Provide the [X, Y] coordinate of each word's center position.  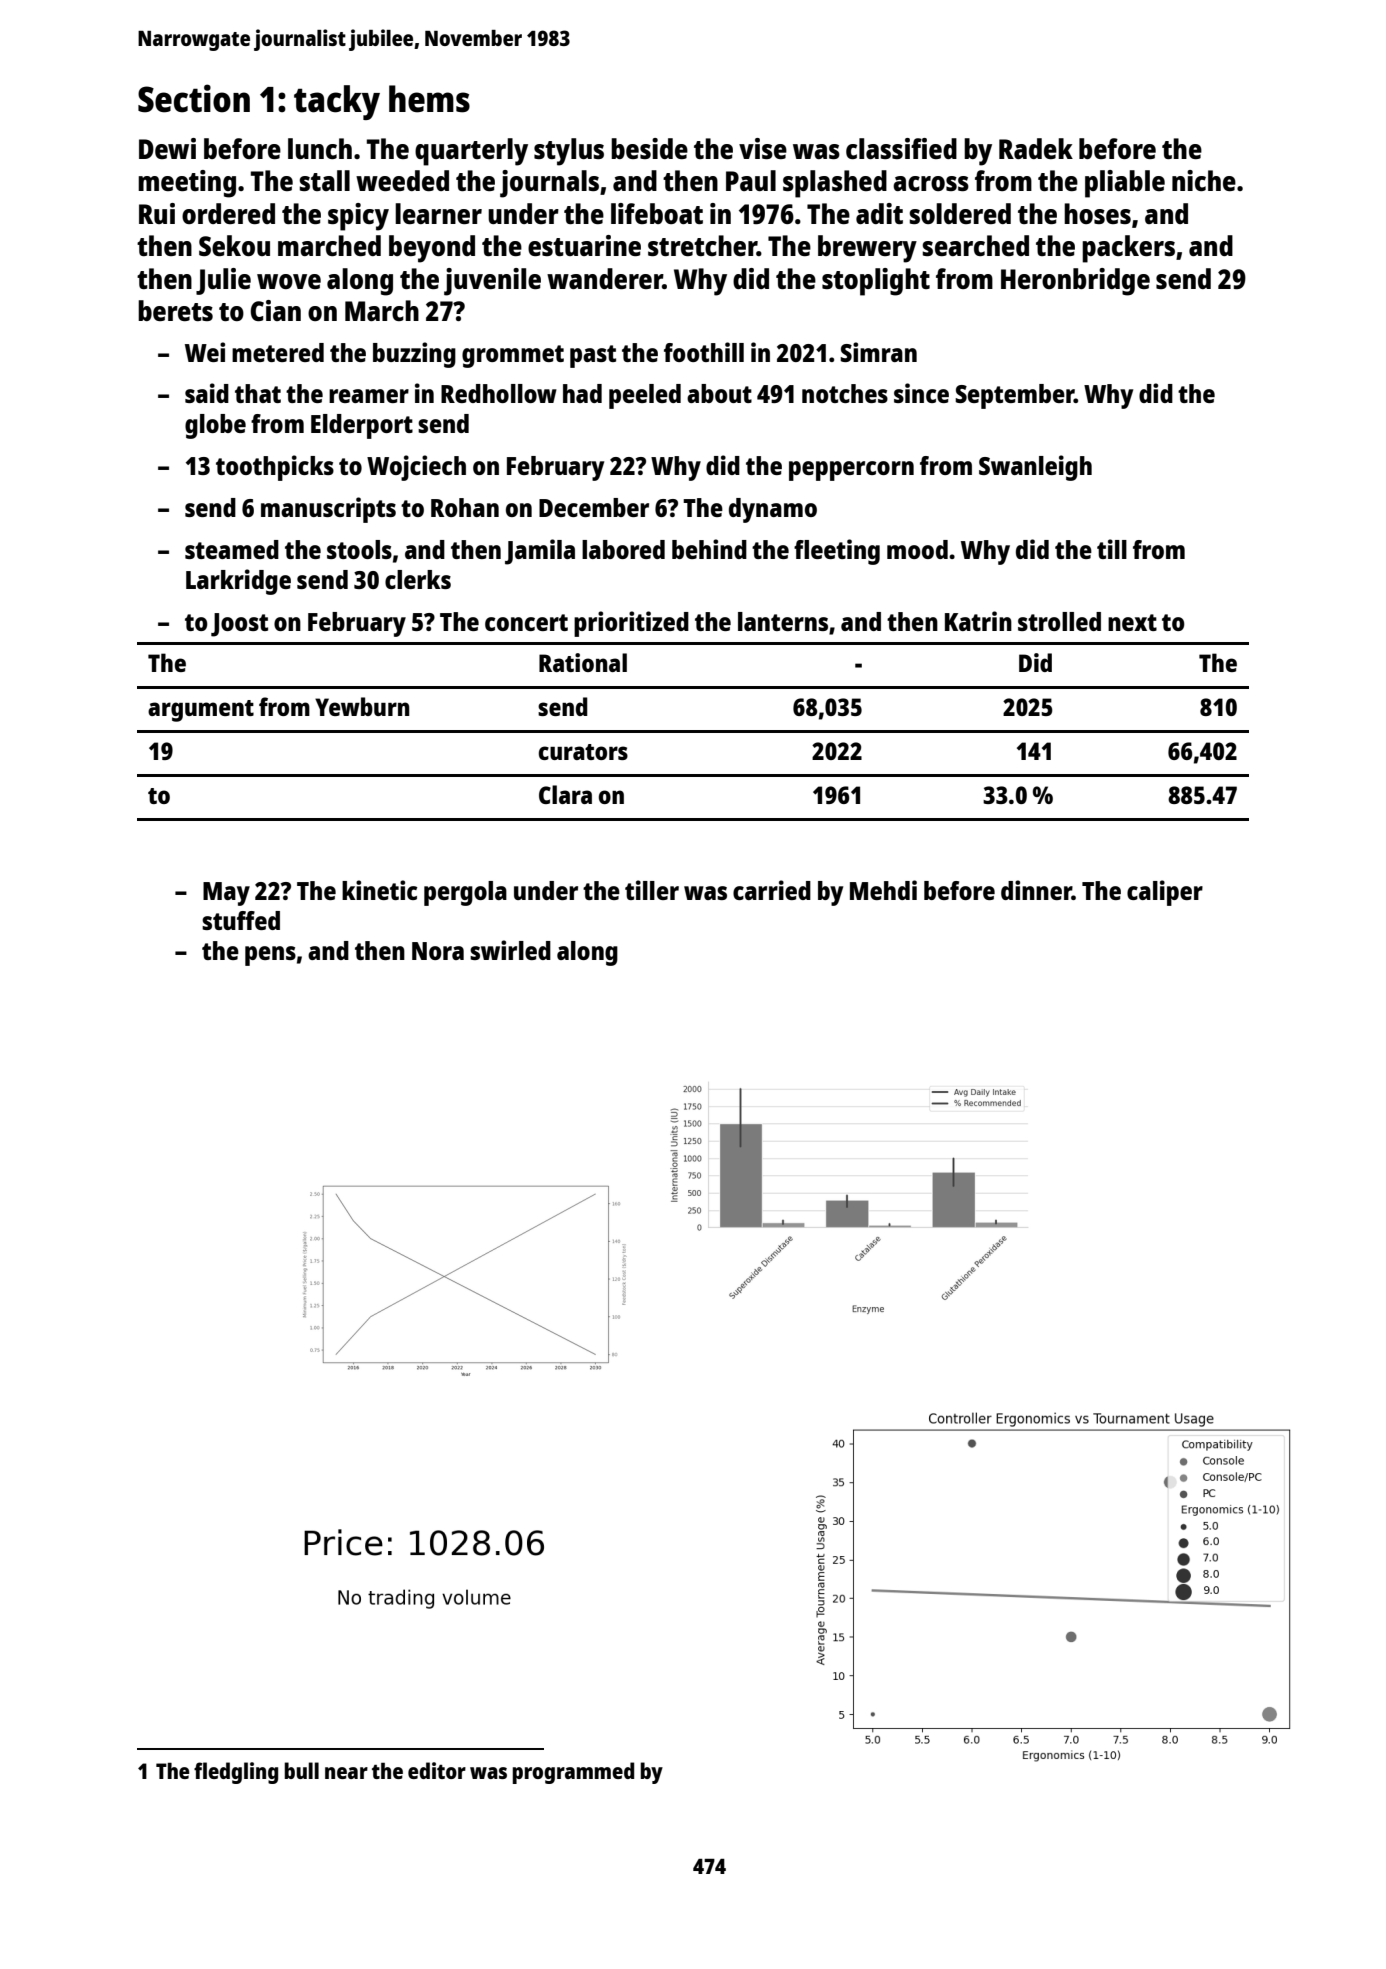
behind [709, 549]
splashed [835, 184]
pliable [1125, 184]
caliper [1165, 893]
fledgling [236, 1773]
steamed [232, 549]
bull [301, 1770]
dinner [1036, 890]
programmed [573, 1773]
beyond [432, 249]
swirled [510, 950]
